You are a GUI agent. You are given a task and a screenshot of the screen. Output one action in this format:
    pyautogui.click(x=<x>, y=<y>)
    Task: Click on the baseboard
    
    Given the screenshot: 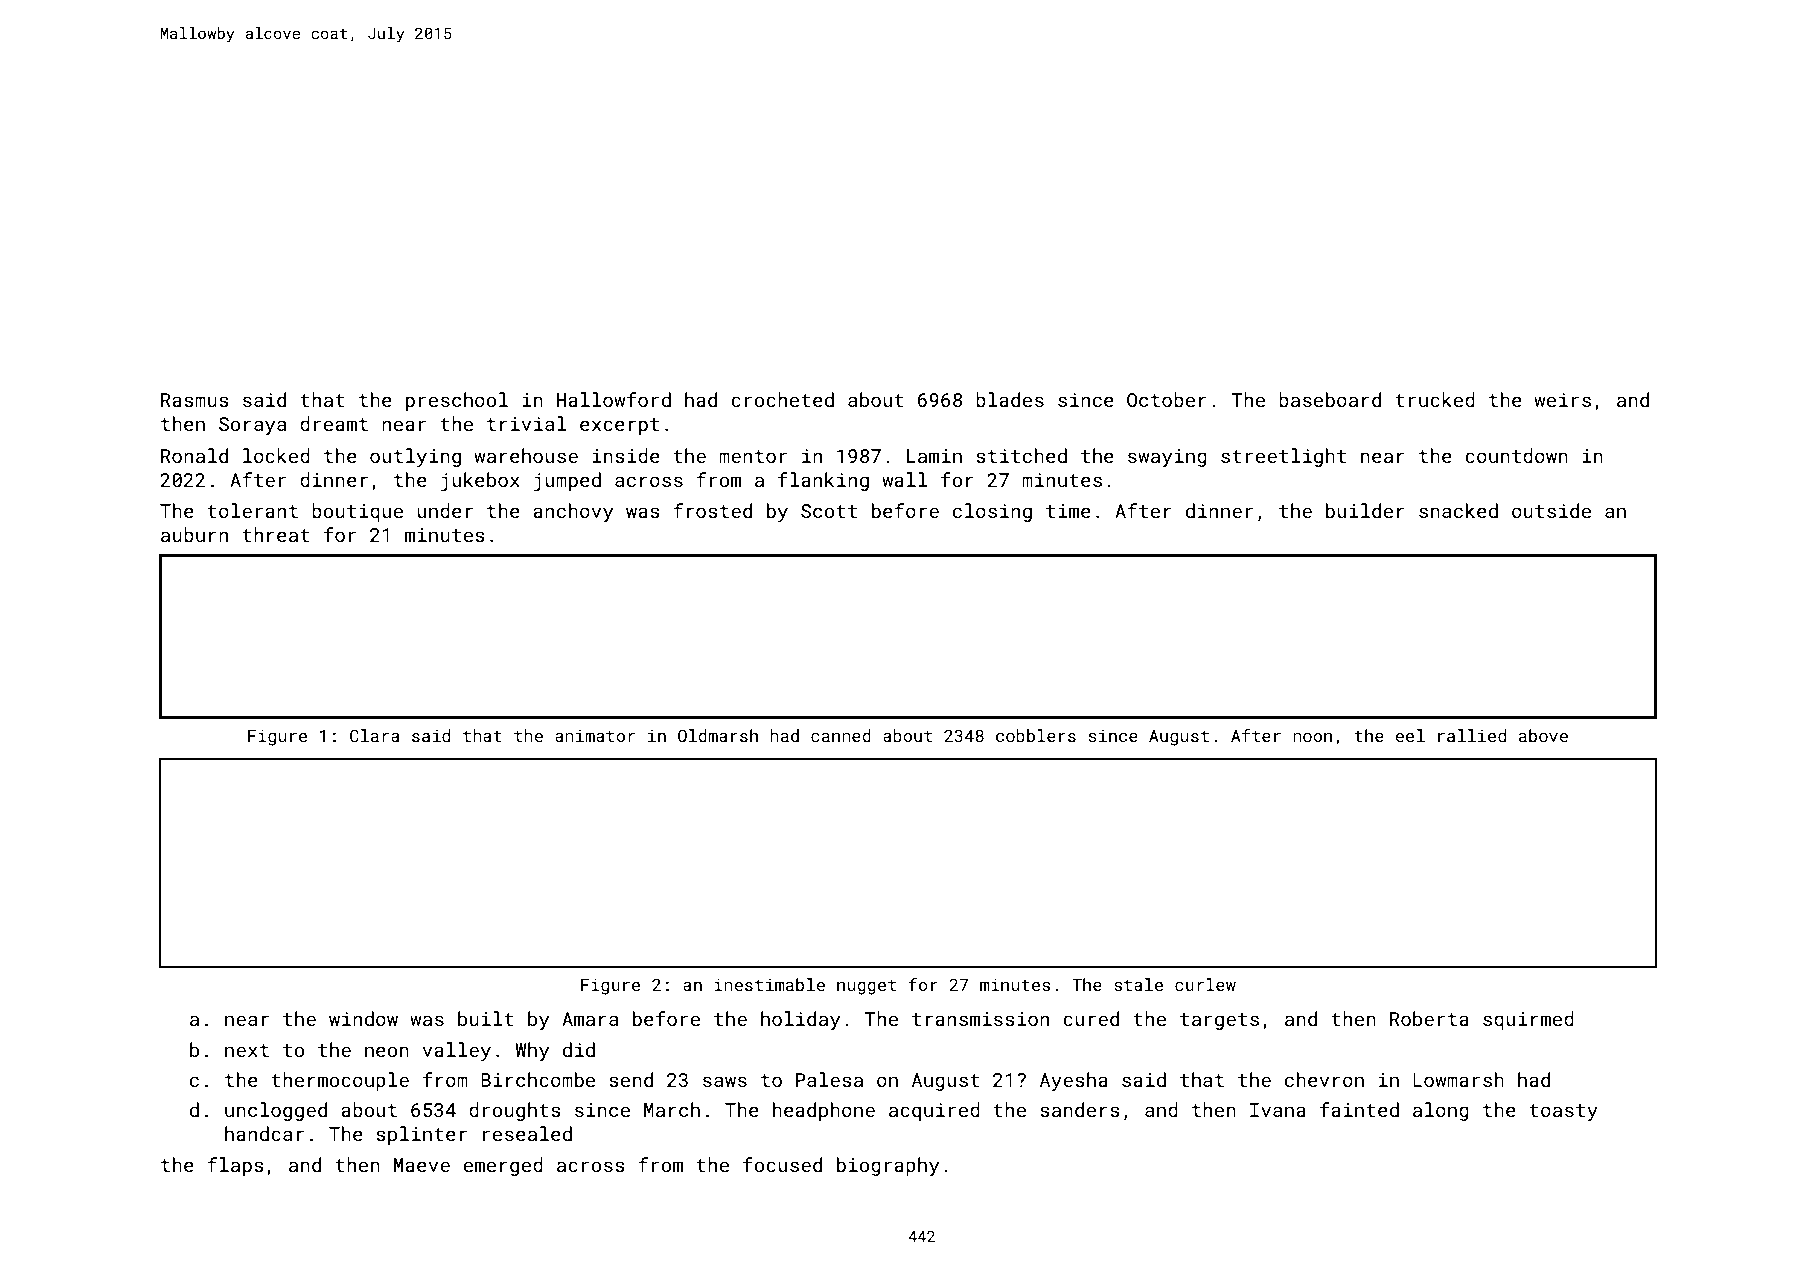 What is the action you would take?
    pyautogui.click(x=1330, y=399)
